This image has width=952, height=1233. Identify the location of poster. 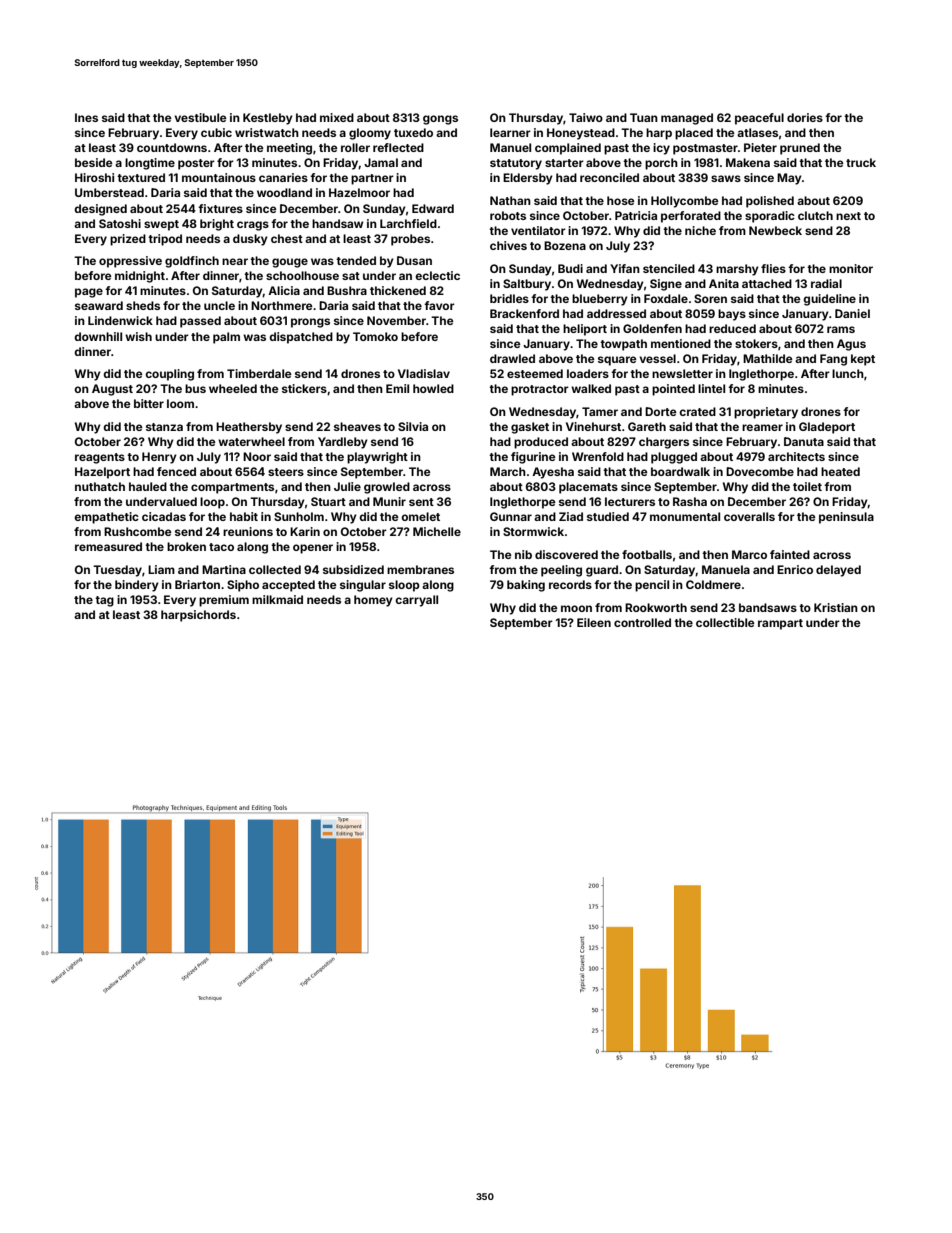
(196, 164).
